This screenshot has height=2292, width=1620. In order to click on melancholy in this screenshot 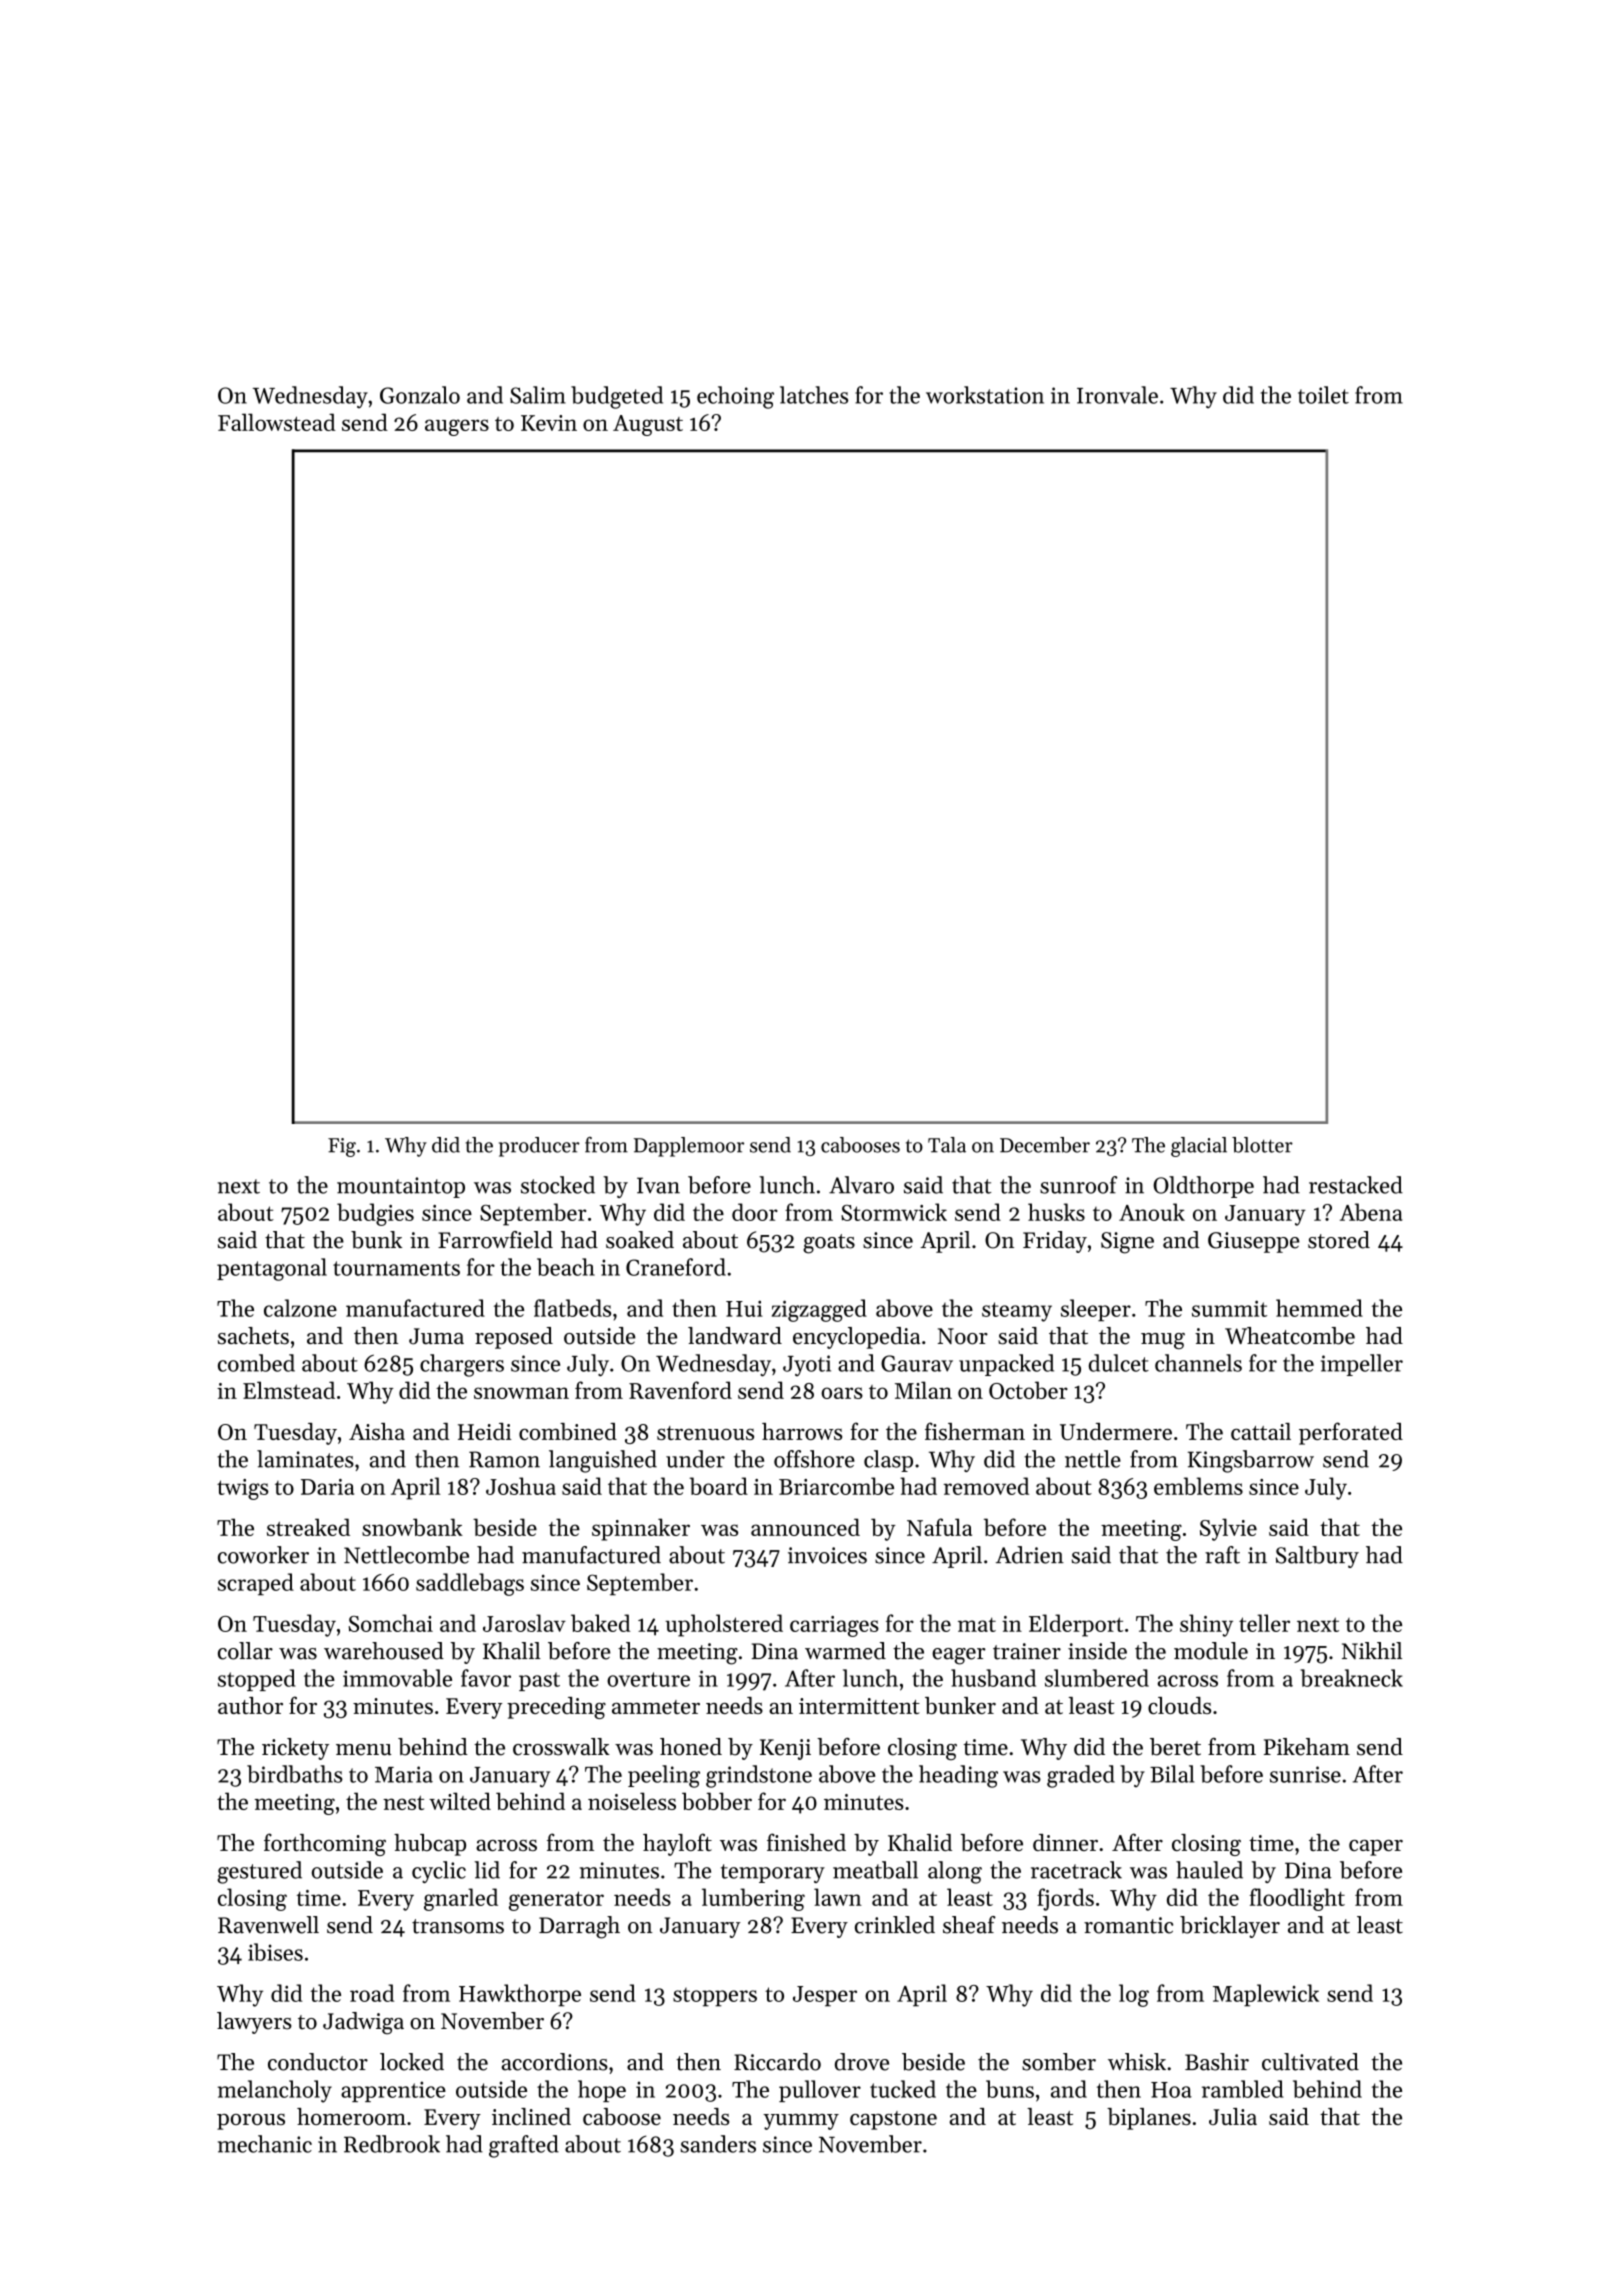, I will do `click(275, 2091)`.
